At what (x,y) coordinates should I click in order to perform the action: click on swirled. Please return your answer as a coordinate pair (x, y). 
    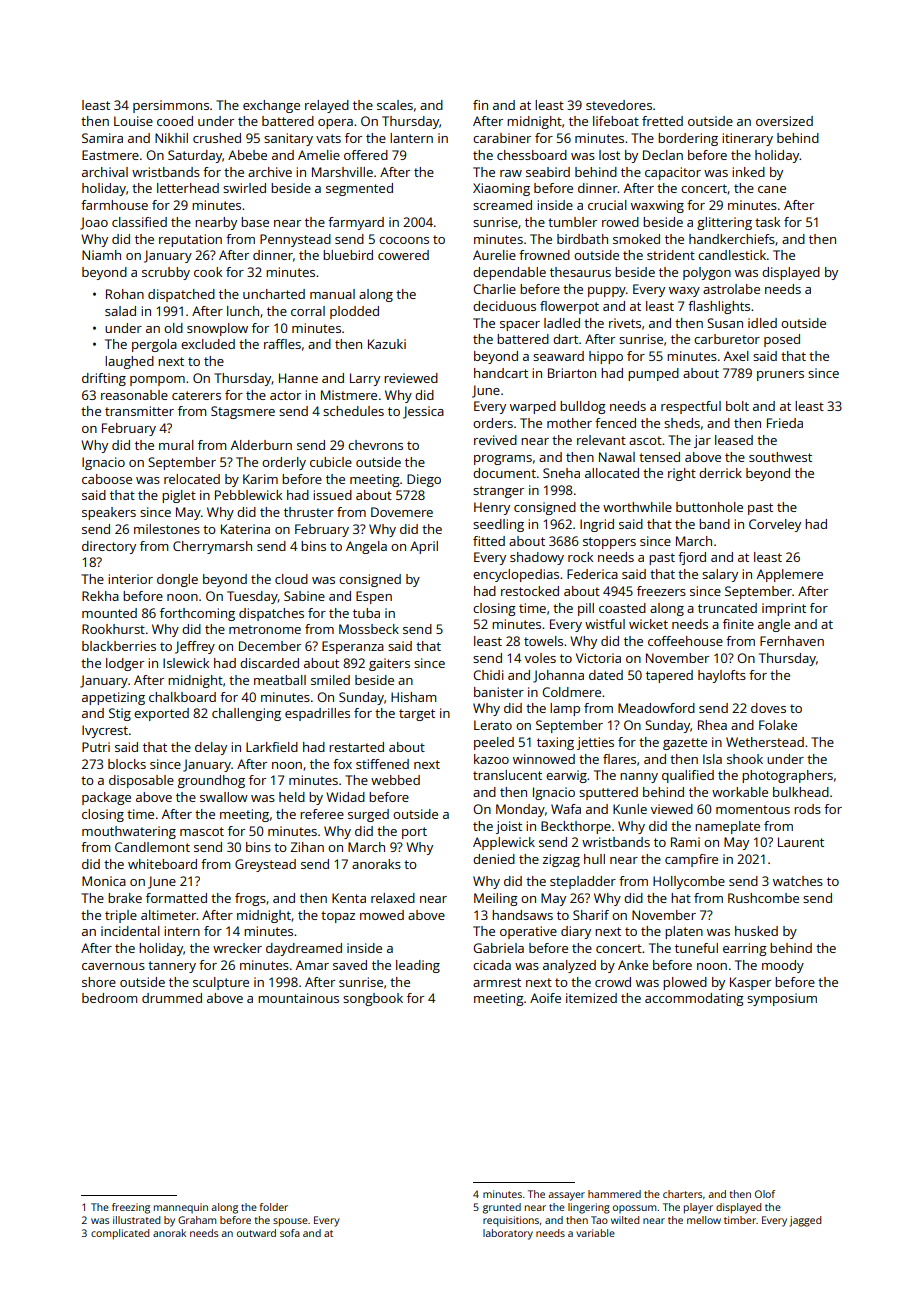
    Looking at the image, I should click on (244, 188).
